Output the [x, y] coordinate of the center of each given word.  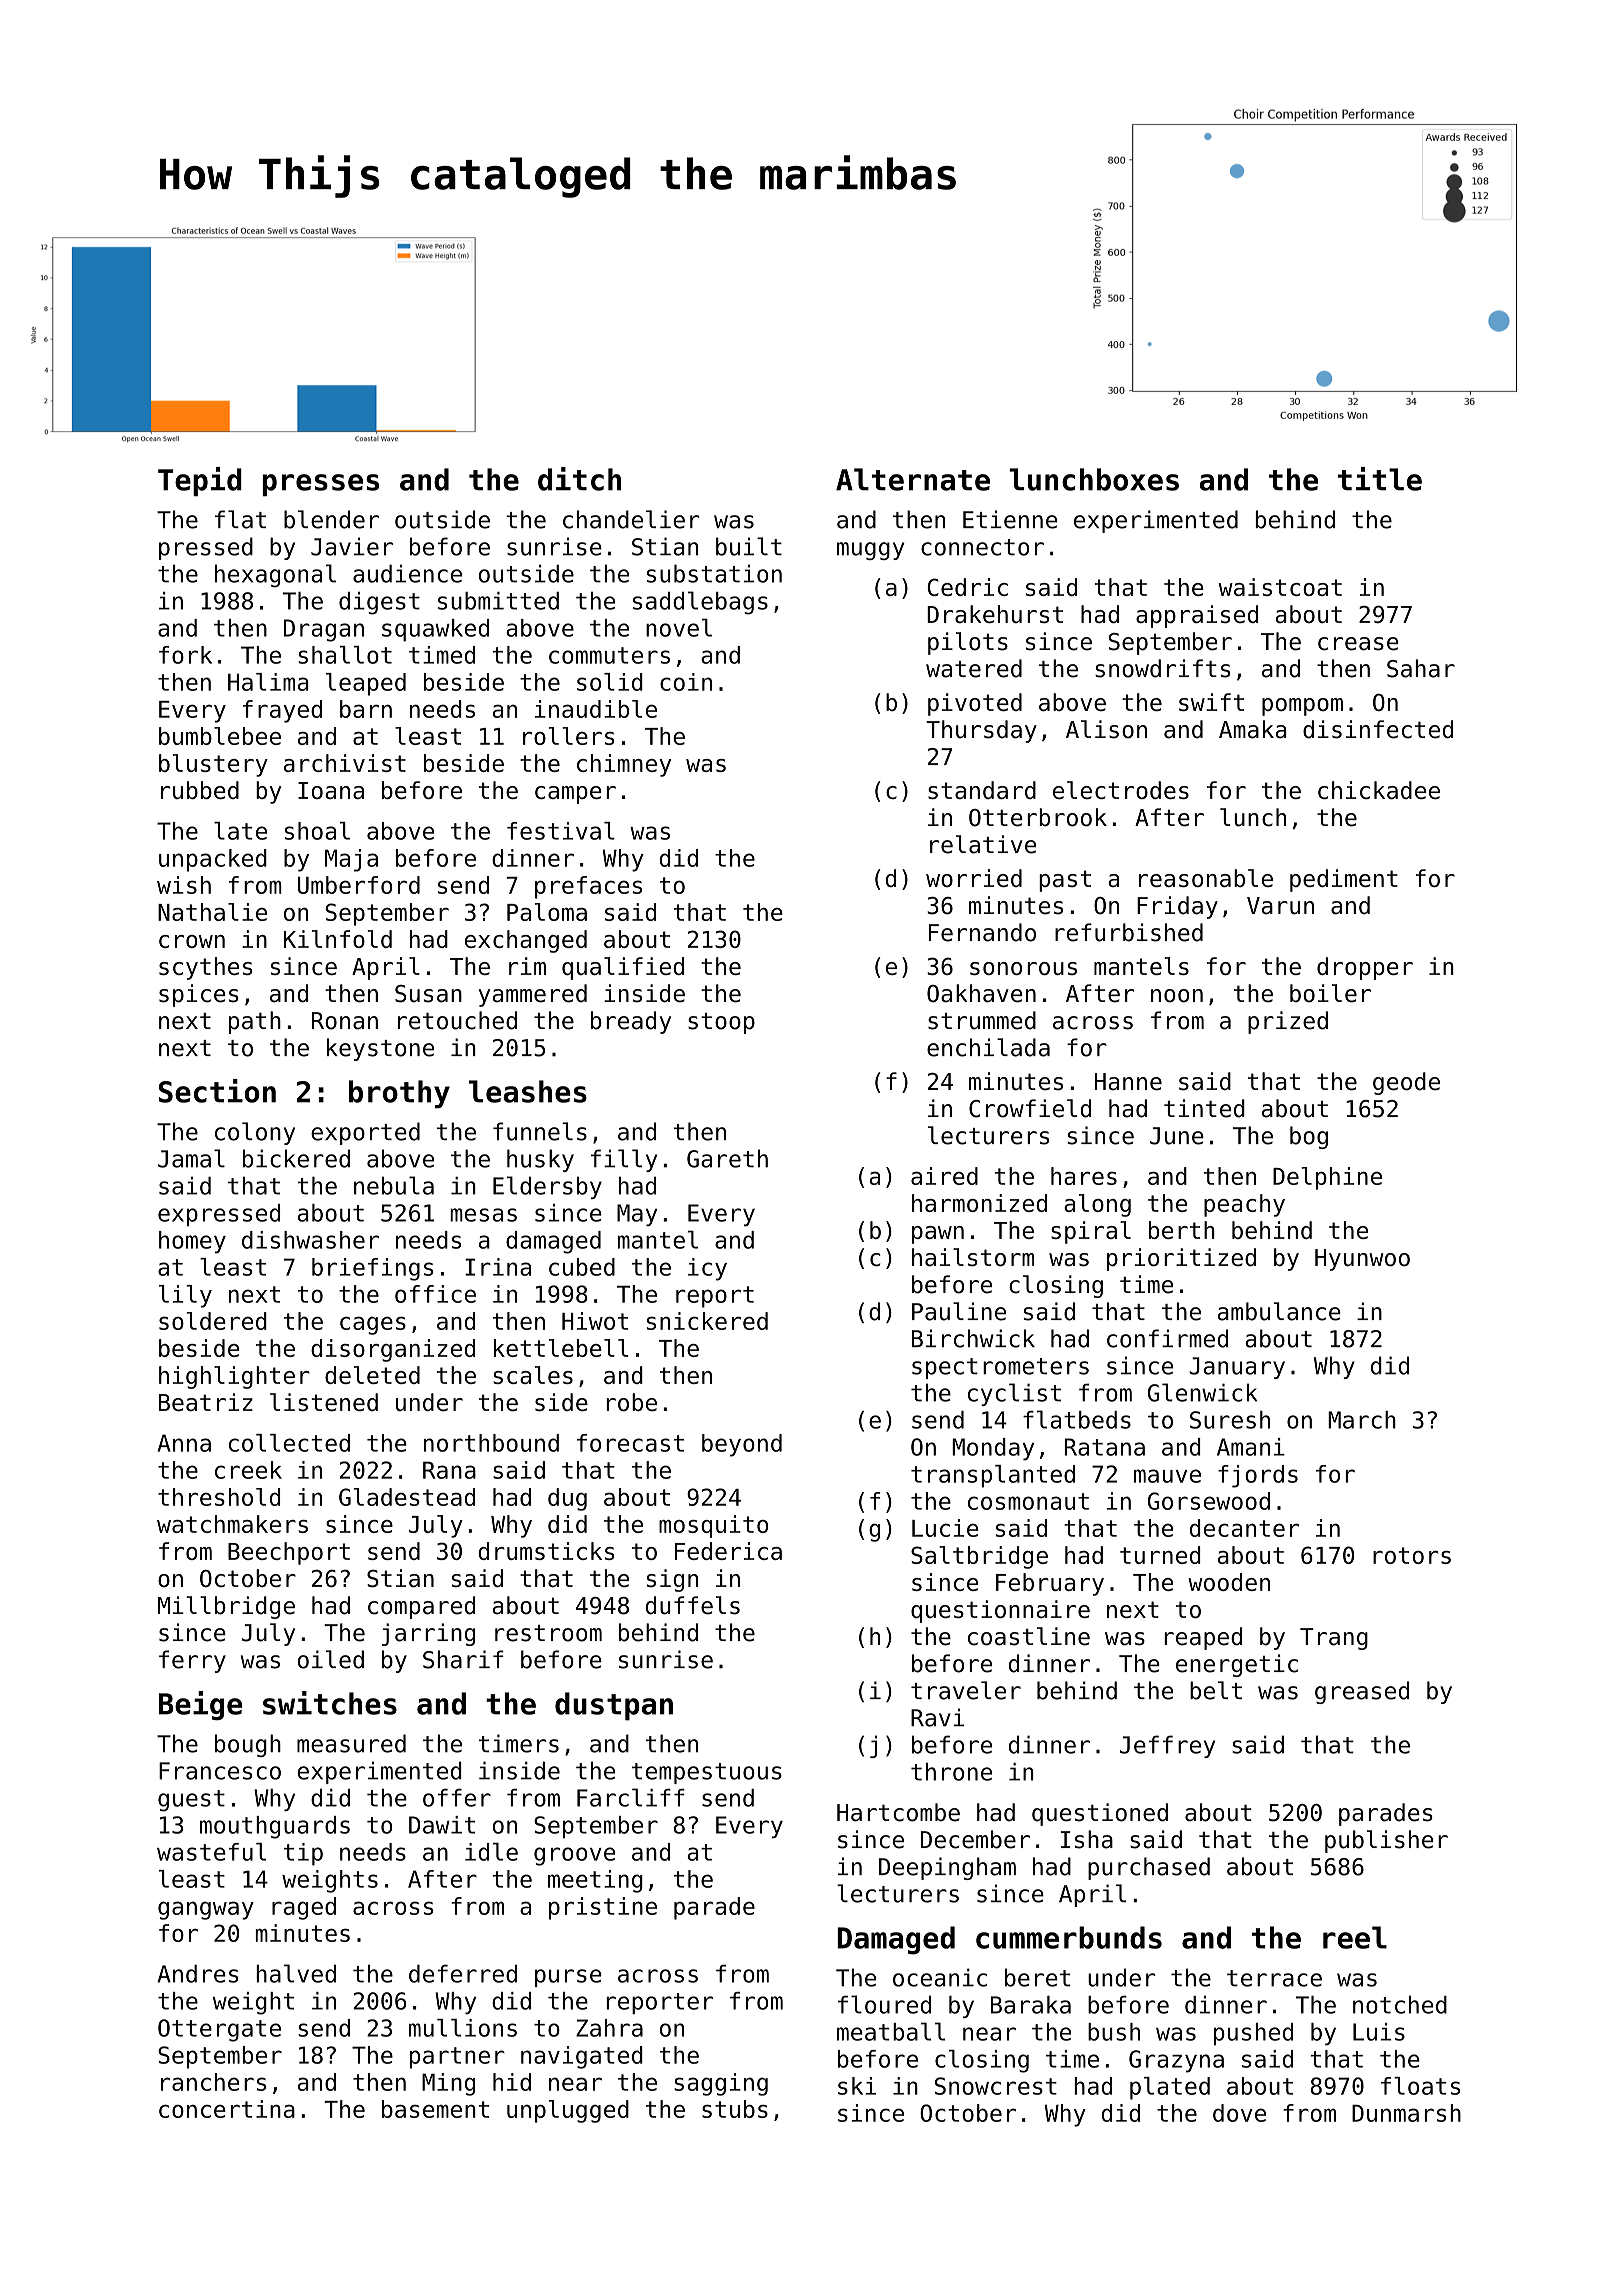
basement [435, 2109]
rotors [1412, 1555]
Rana [449, 1470]
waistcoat [1280, 587]
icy [707, 1269]
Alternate [913, 479]
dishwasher [310, 1240]
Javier [352, 546]
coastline [1029, 1636]
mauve [1167, 1476]
